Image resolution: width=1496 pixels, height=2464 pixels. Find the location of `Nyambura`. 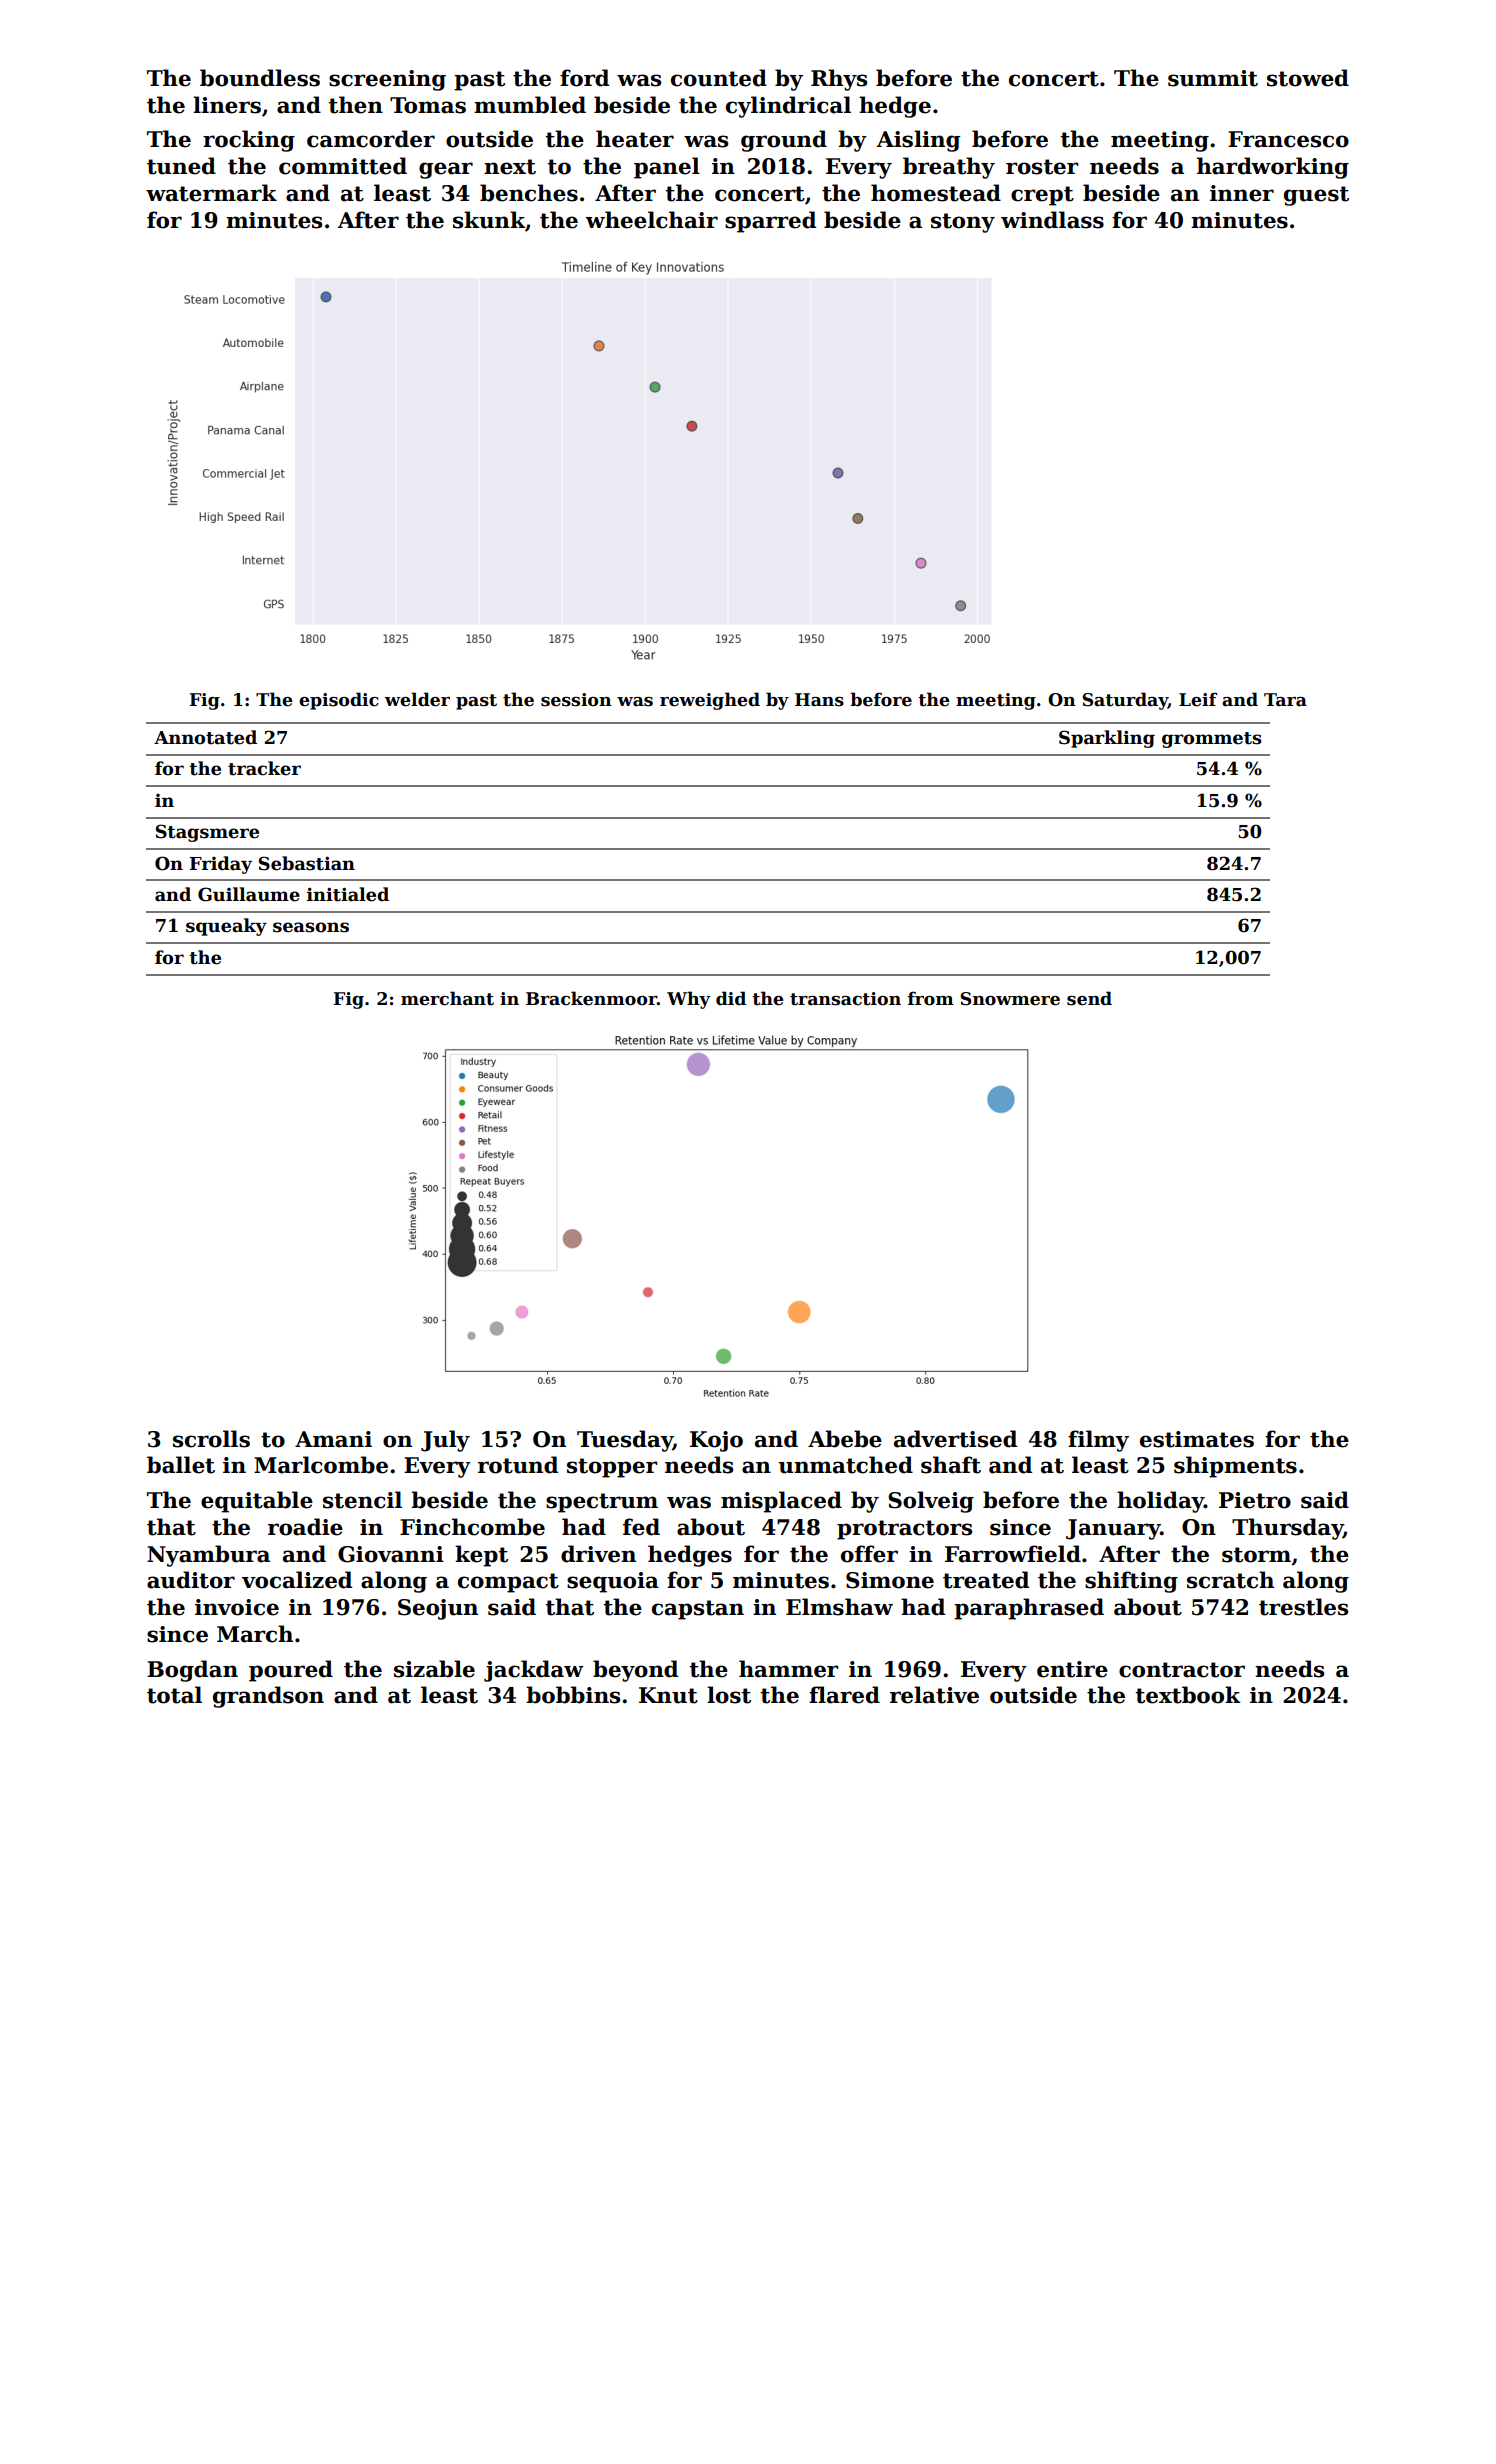

Nyambura is located at coordinates (208, 1556).
